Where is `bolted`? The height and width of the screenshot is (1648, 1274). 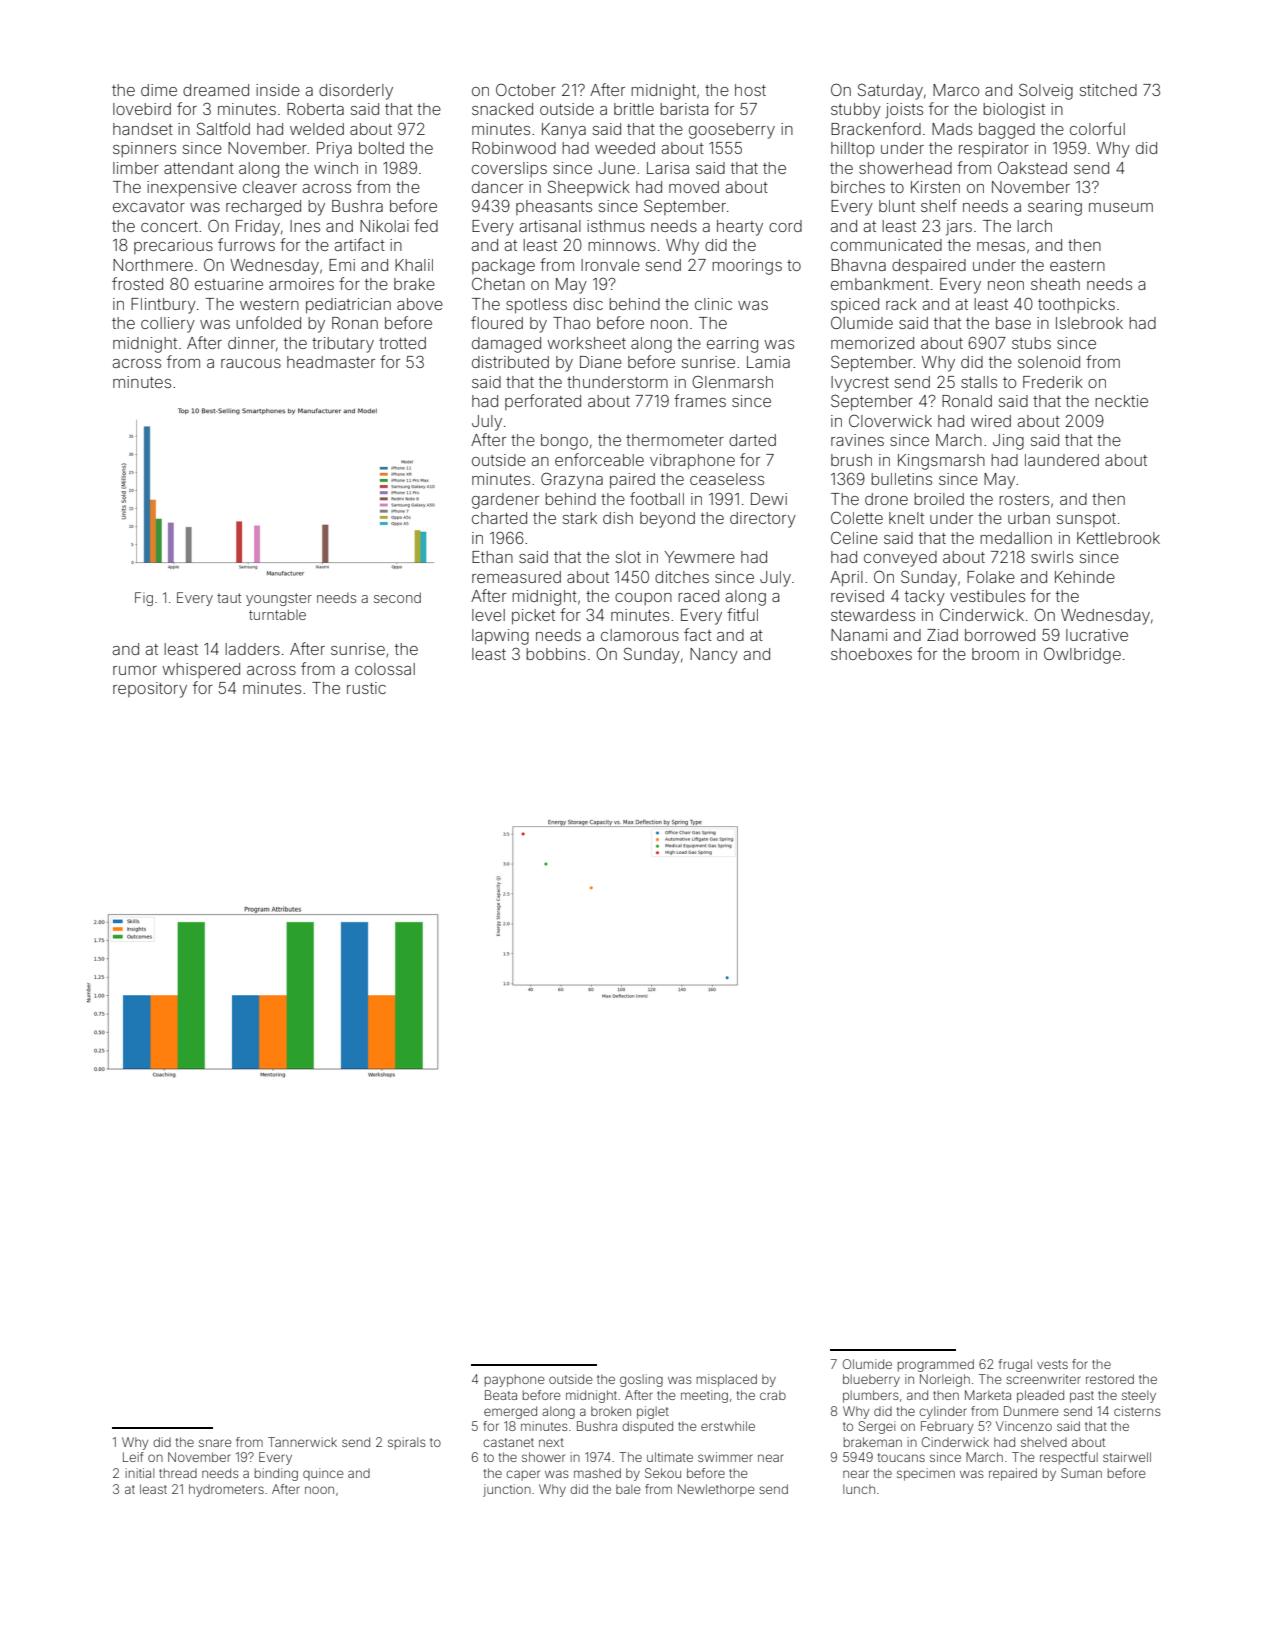
bolted is located at coordinates (381, 148).
